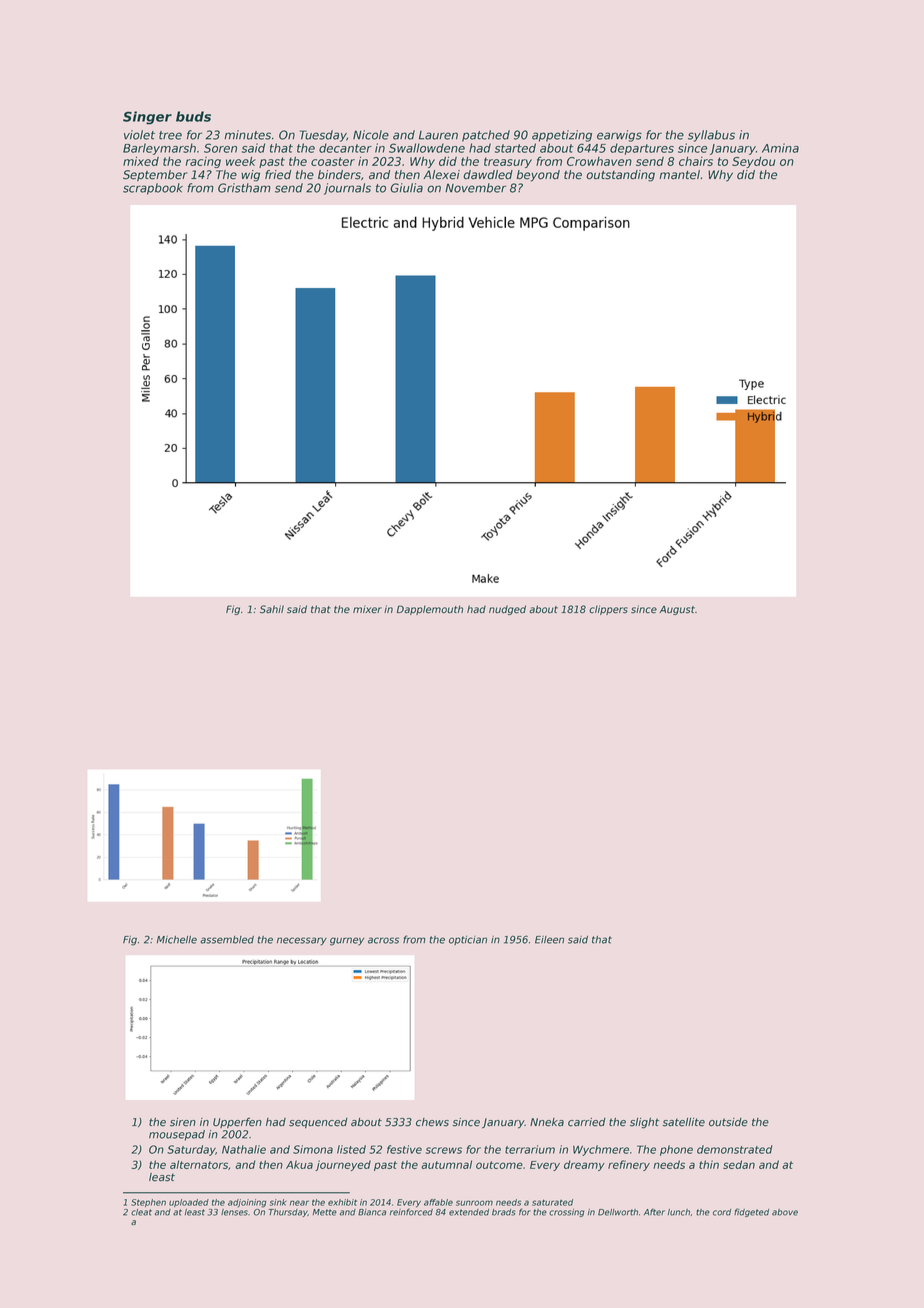 The image size is (924, 1308). Describe the element at coordinates (244, 188) in the screenshot. I see `Gristham` at that location.
